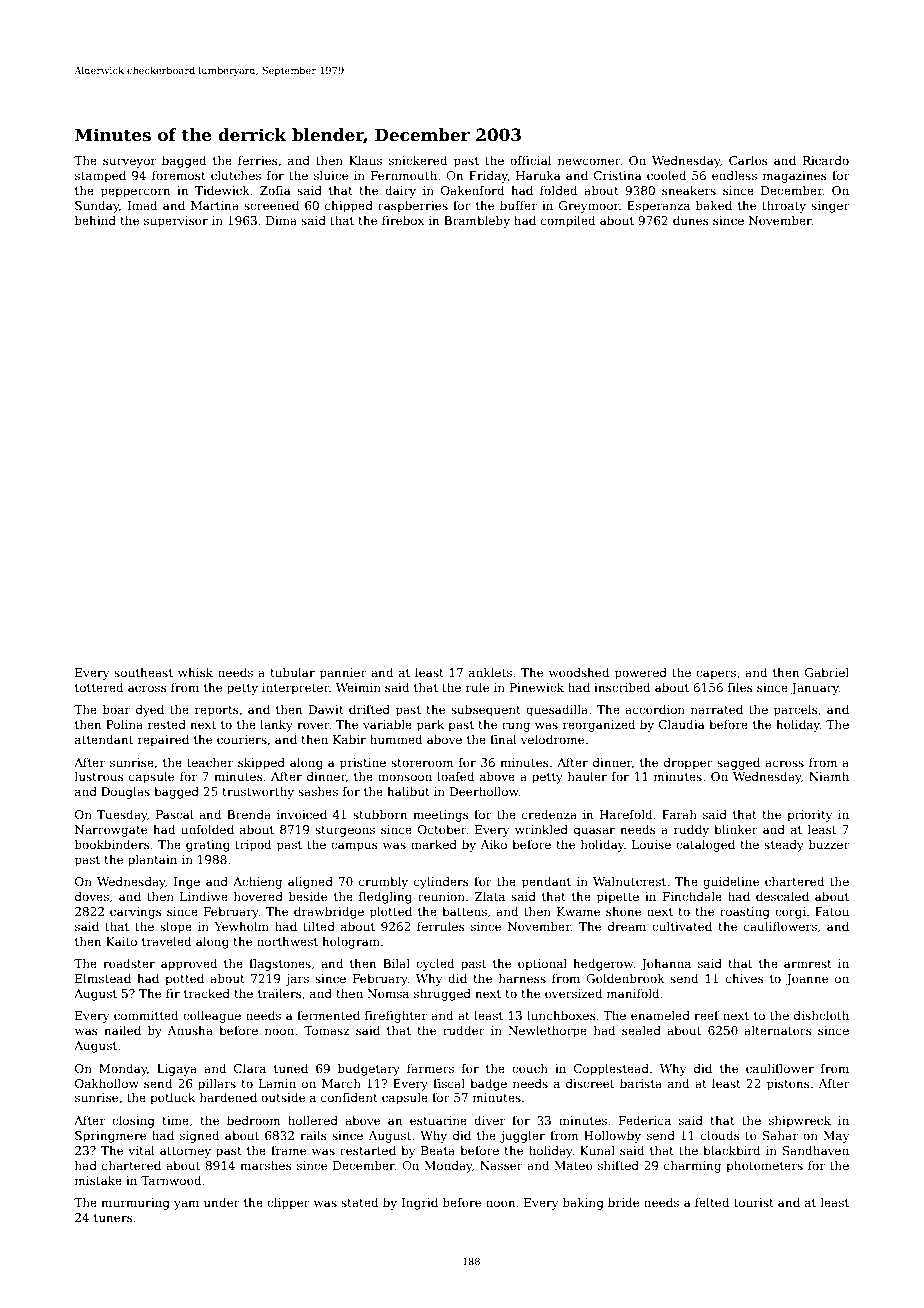 The height and width of the image is (1308, 924). What do you see at coordinates (266, 1165) in the image?
I see `marshes` at bounding box center [266, 1165].
